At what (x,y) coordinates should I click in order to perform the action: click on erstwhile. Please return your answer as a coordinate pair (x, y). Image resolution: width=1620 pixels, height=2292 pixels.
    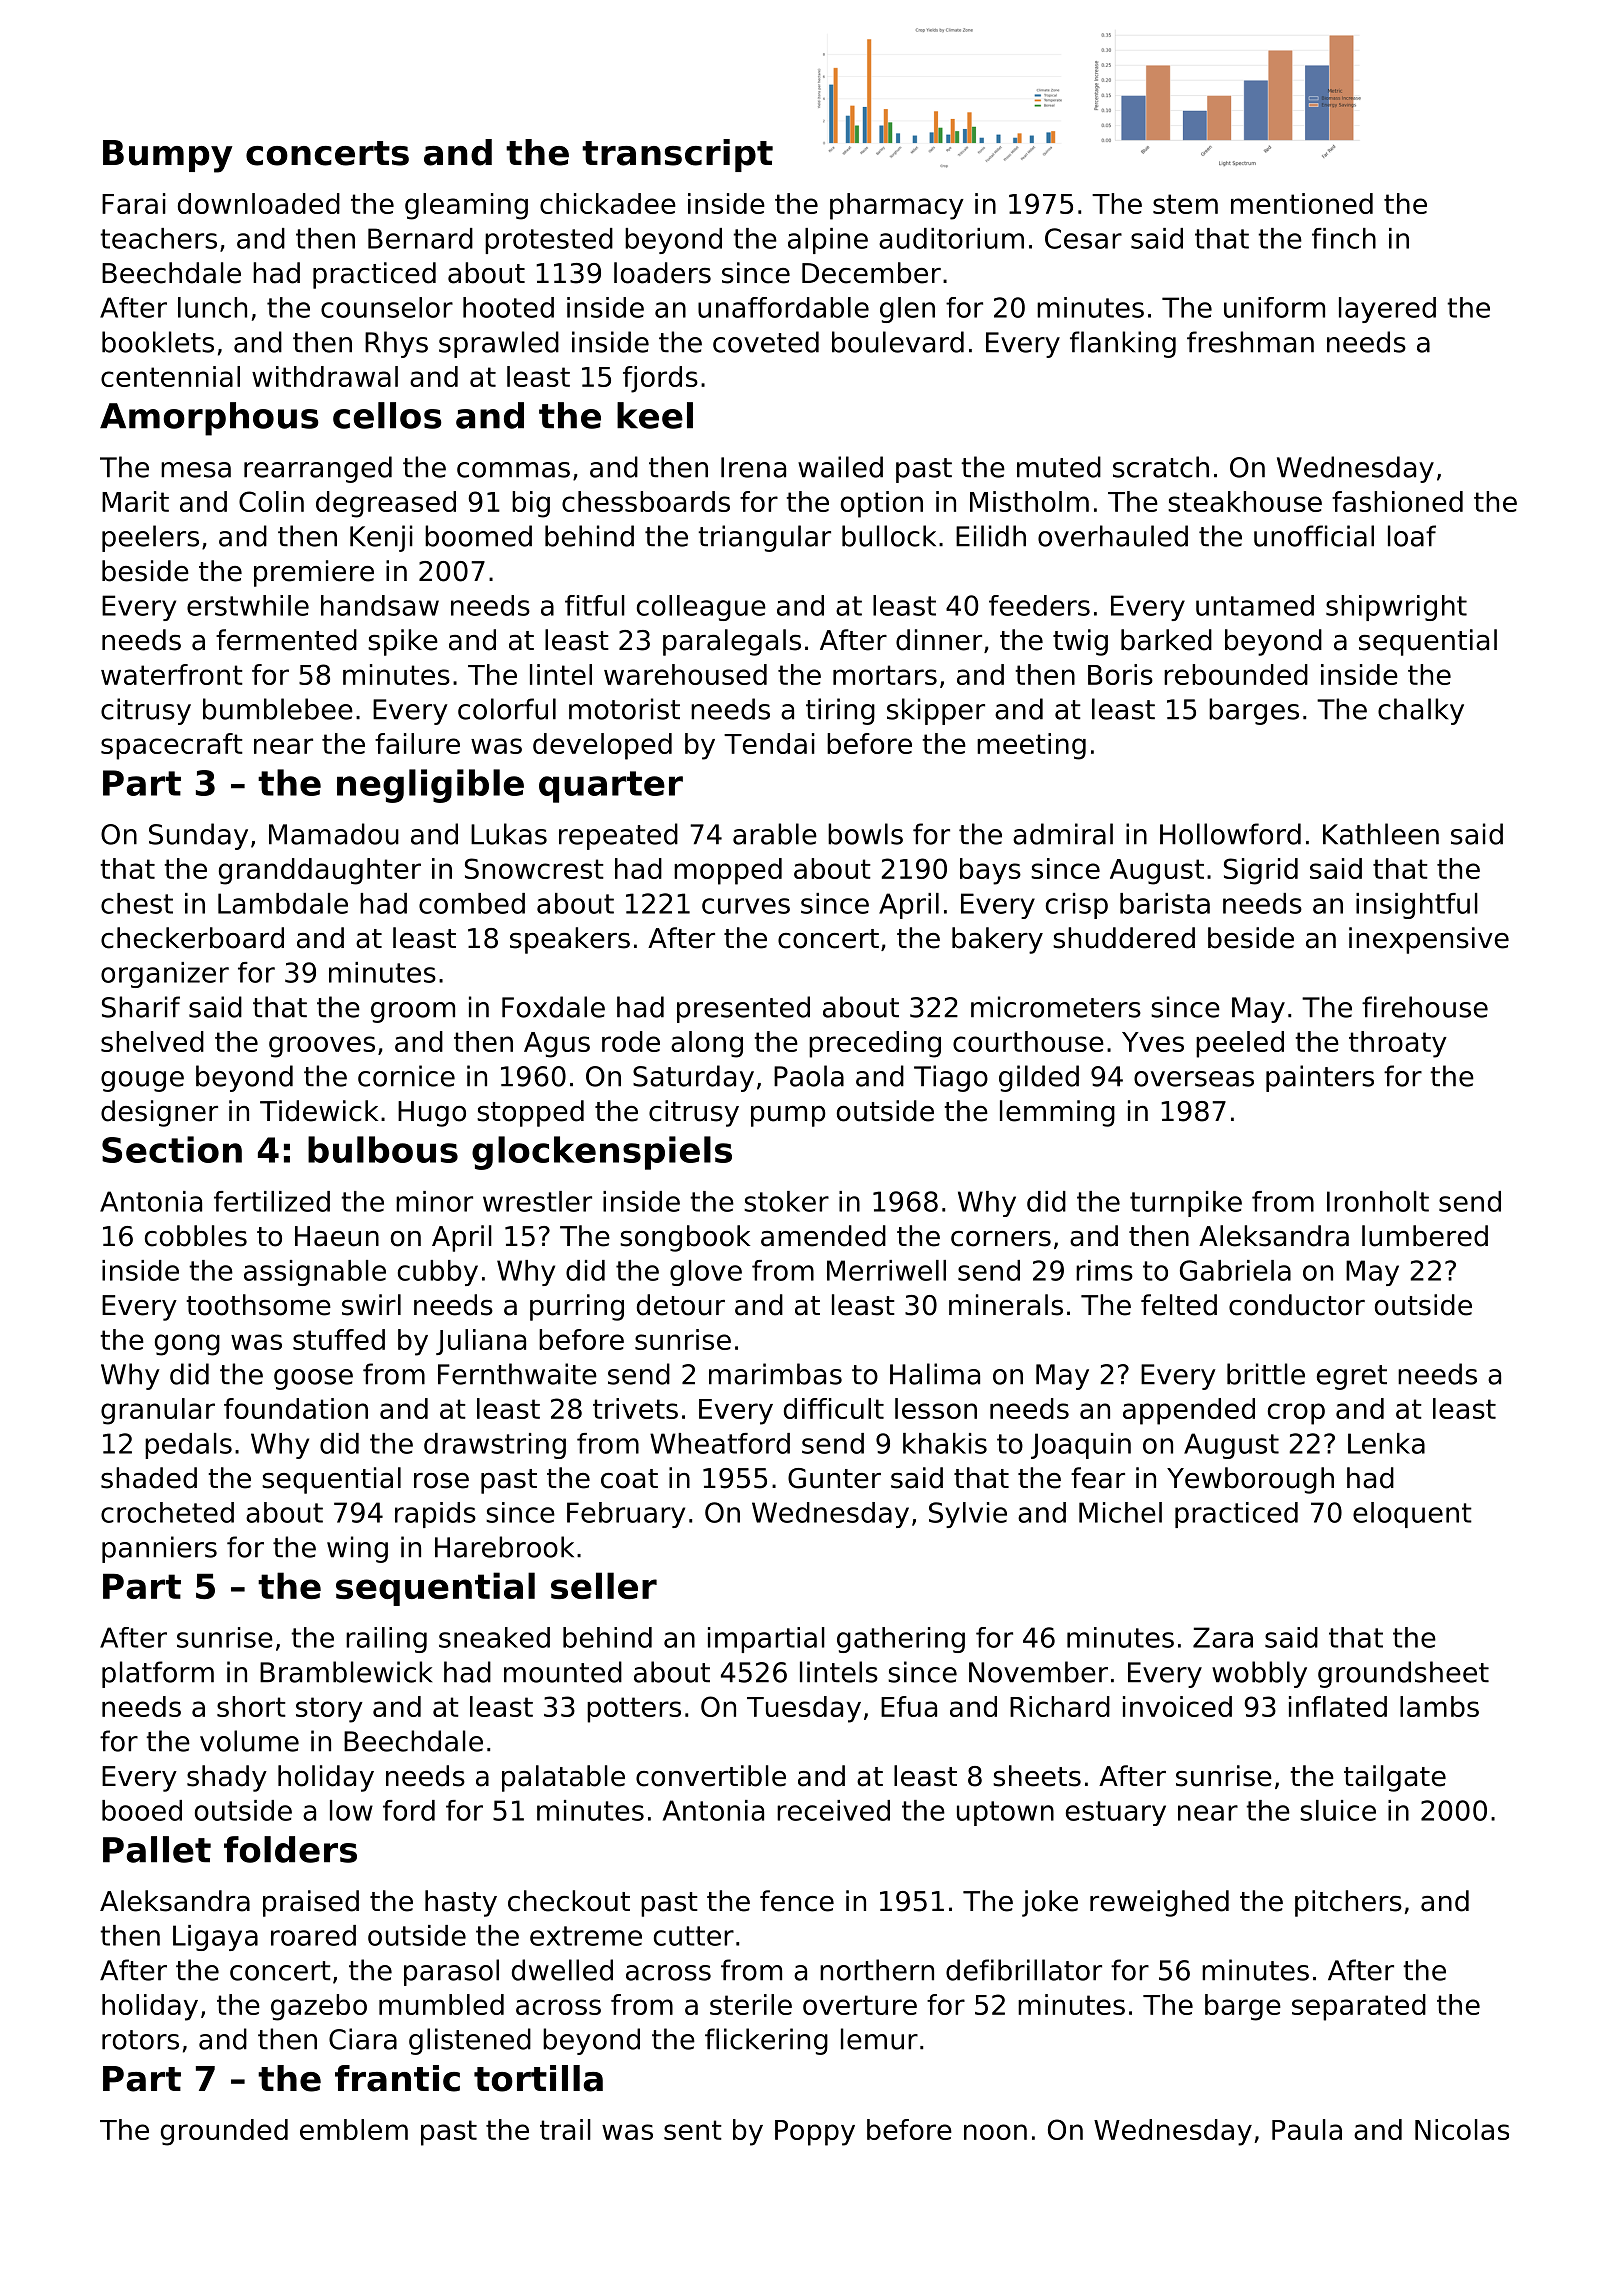
    Looking at the image, I should click on (248, 605).
